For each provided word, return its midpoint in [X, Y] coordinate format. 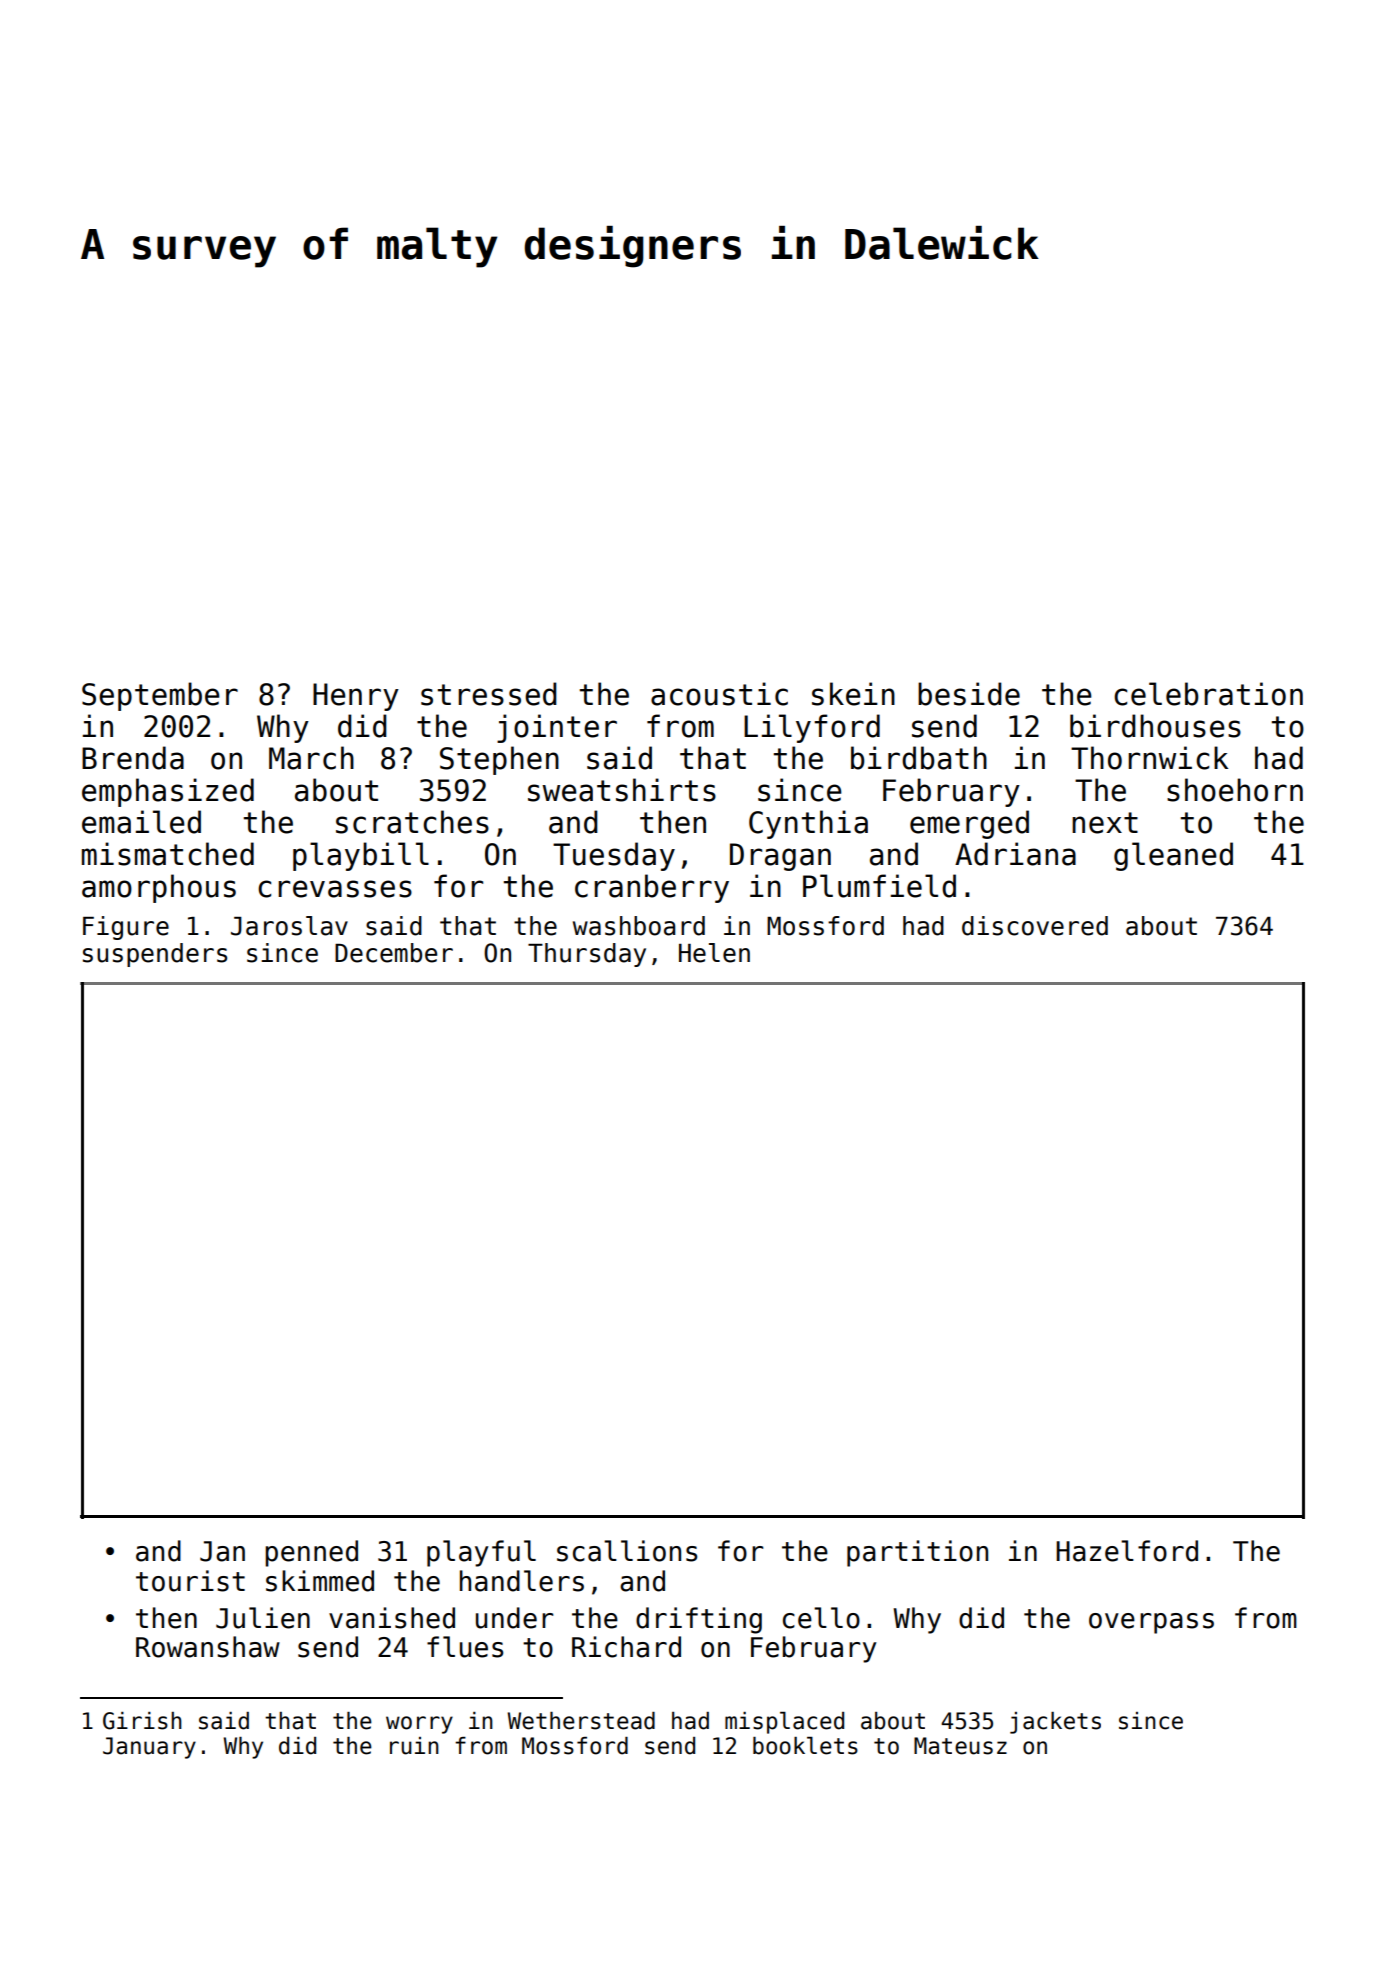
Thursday [587, 955]
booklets [805, 1746]
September [160, 696]
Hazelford [1127, 1551]
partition [917, 1553]
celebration [1208, 694]
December [394, 953]
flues [465, 1647]
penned [311, 1553]
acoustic [719, 694]
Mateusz [960, 1746]
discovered [1035, 926]
